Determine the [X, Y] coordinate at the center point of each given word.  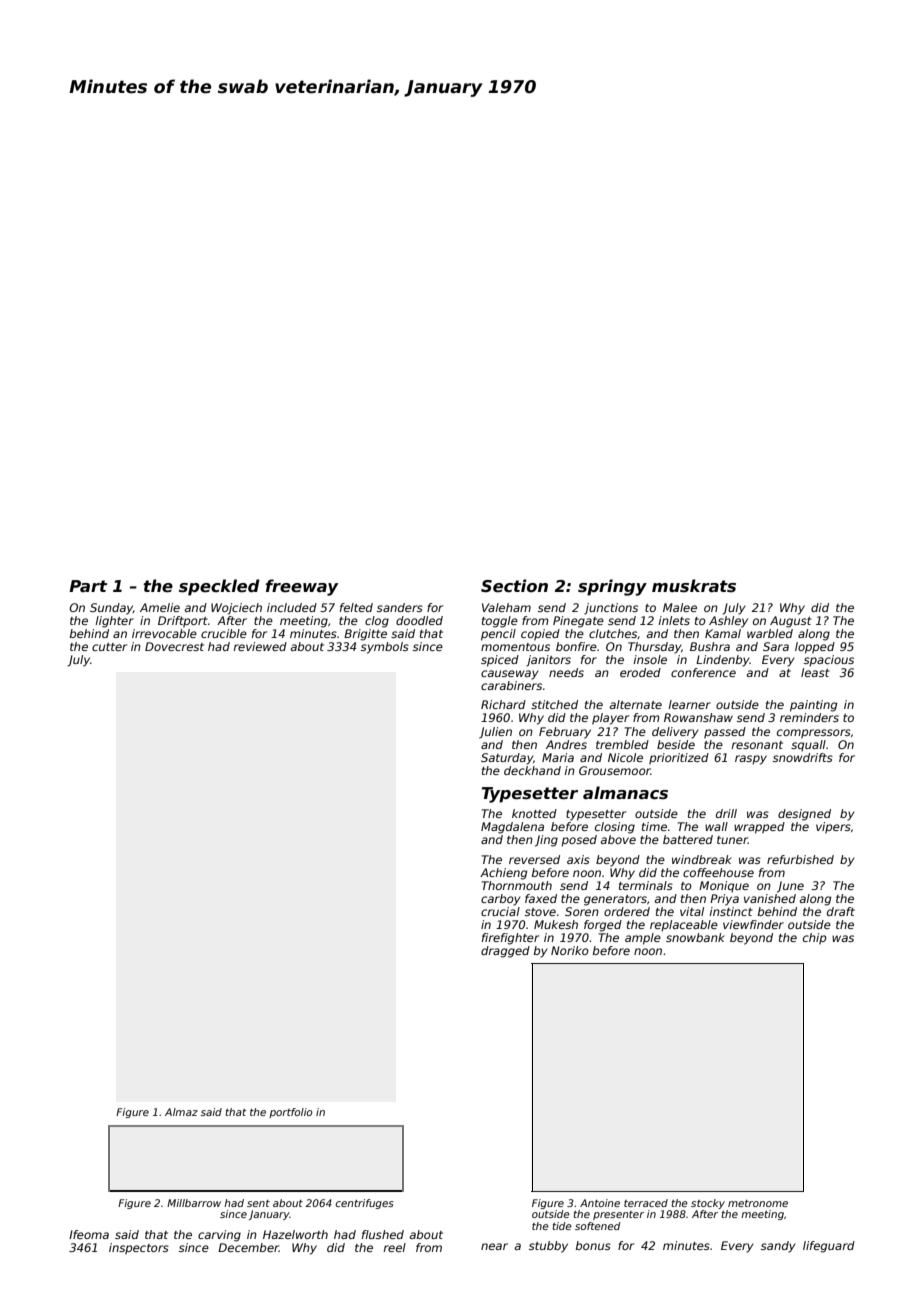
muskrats [694, 585]
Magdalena [512, 828]
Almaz [181, 1112]
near [494, 1246]
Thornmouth [517, 885]
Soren [582, 911]
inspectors [139, 1249]
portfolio [291, 1113]
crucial [500, 911]
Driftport [183, 622]
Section [514, 586]
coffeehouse [718, 872]
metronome [758, 1203]
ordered [627, 911]
